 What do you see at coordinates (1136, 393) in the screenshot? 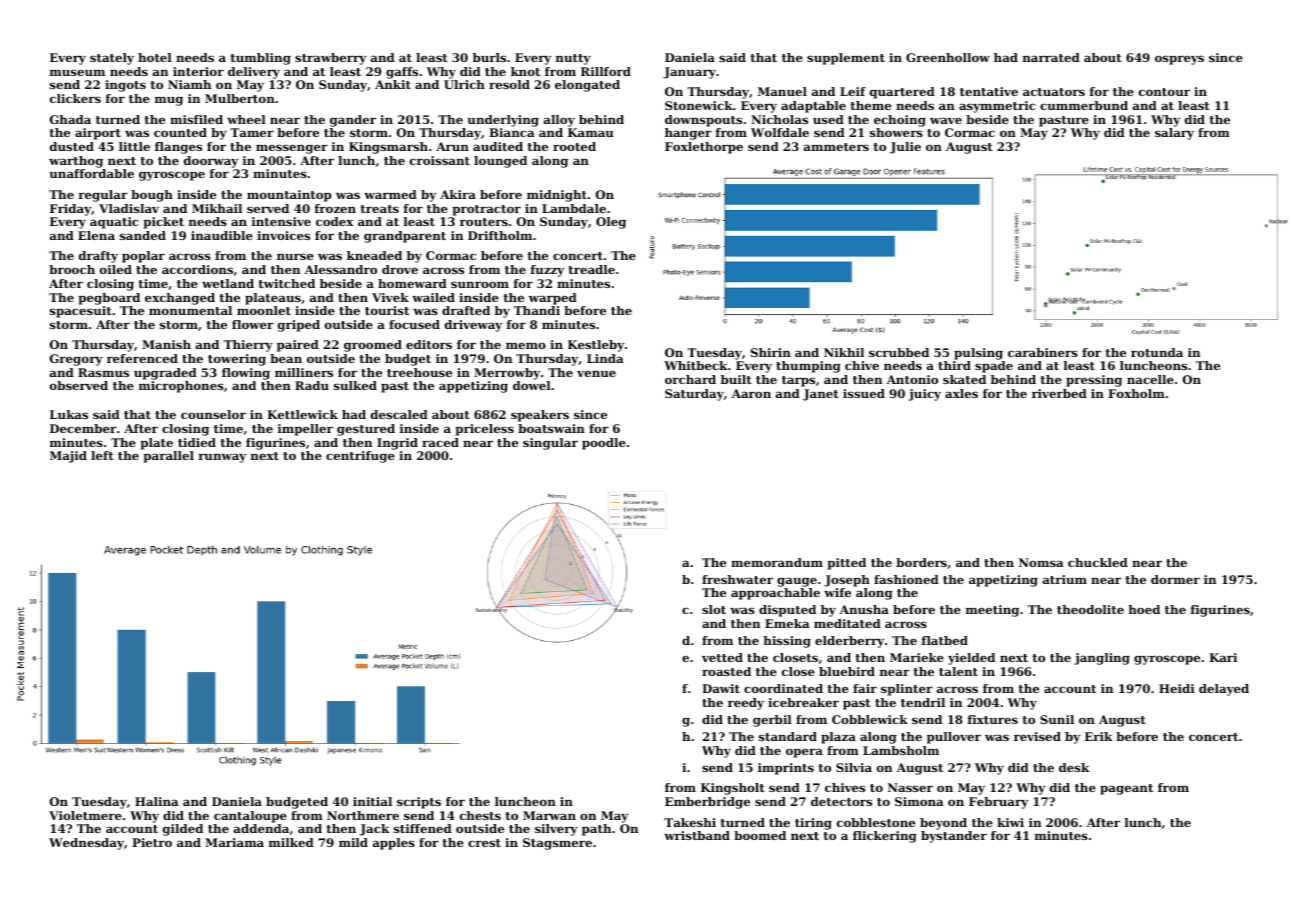
I see `Foxholm` at bounding box center [1136, 393].
